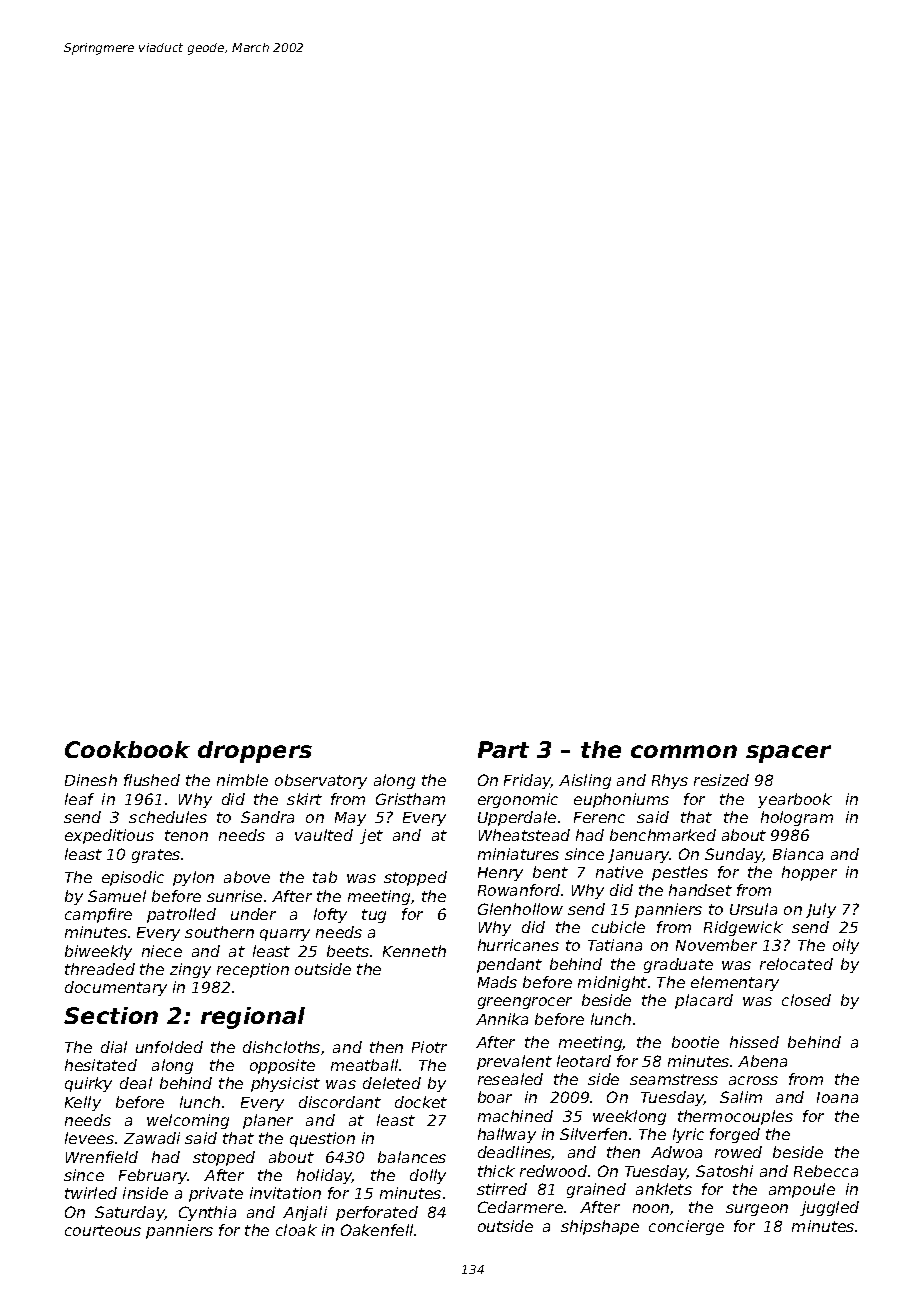  Describe the element at coordinates (704, 1001) in the screenshot. I see `placard` at that location.
